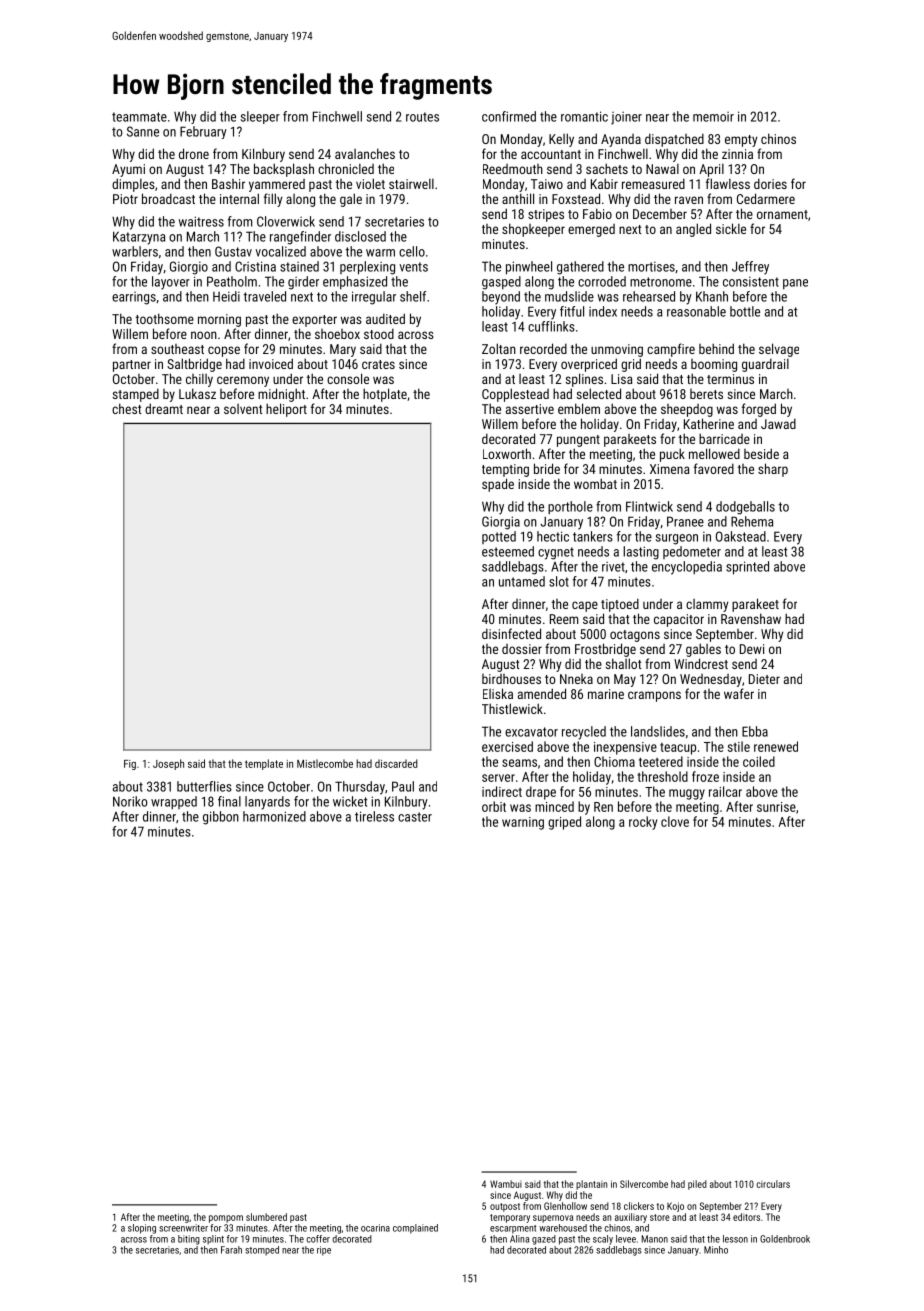 This image has height=1311, width=924. Describe the element at coordinates (713, 117) in the image. I see `memoir` at that location.
